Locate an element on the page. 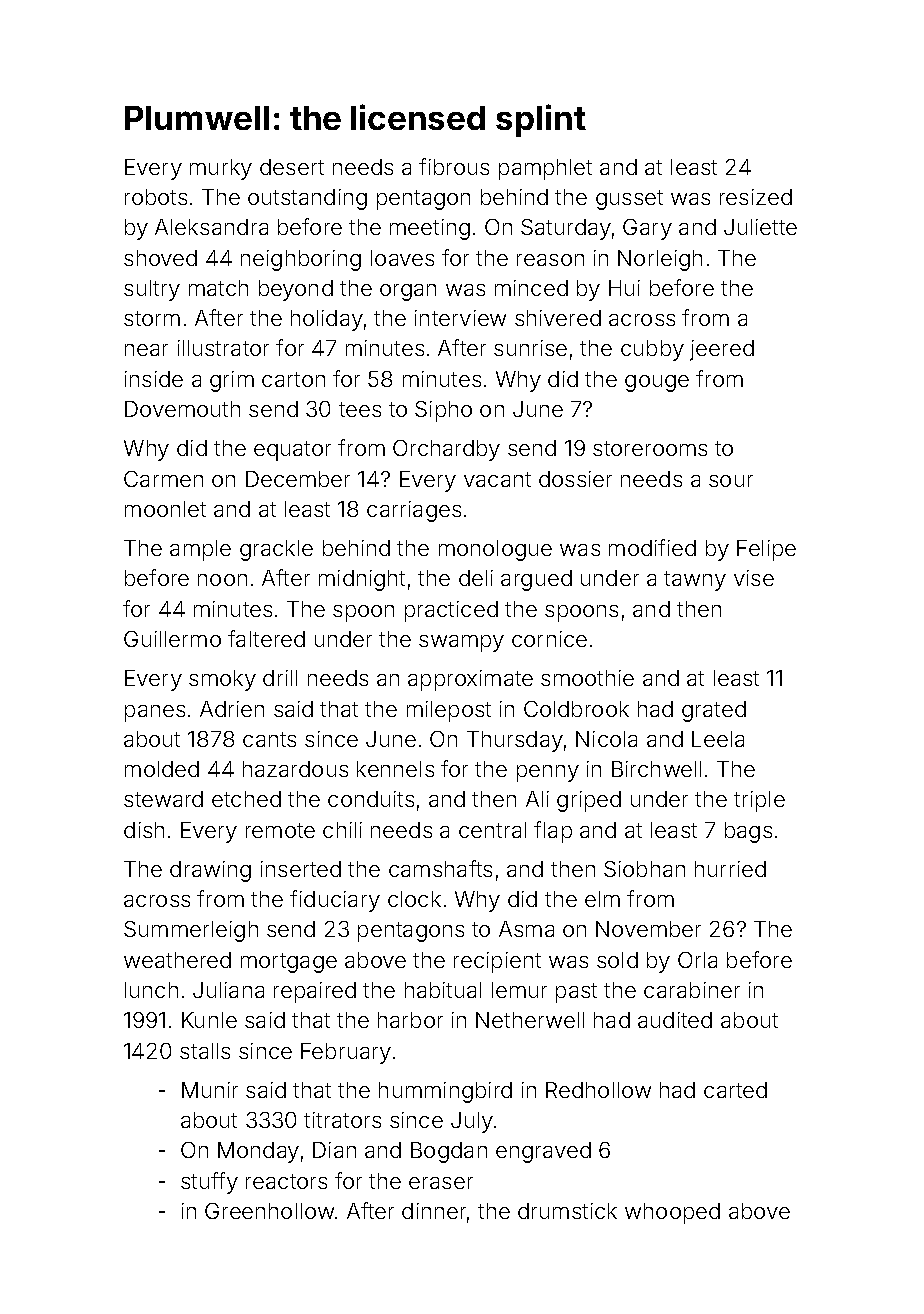 The image size is (924, 1314). lemur is located at coordinates (519, 990).
